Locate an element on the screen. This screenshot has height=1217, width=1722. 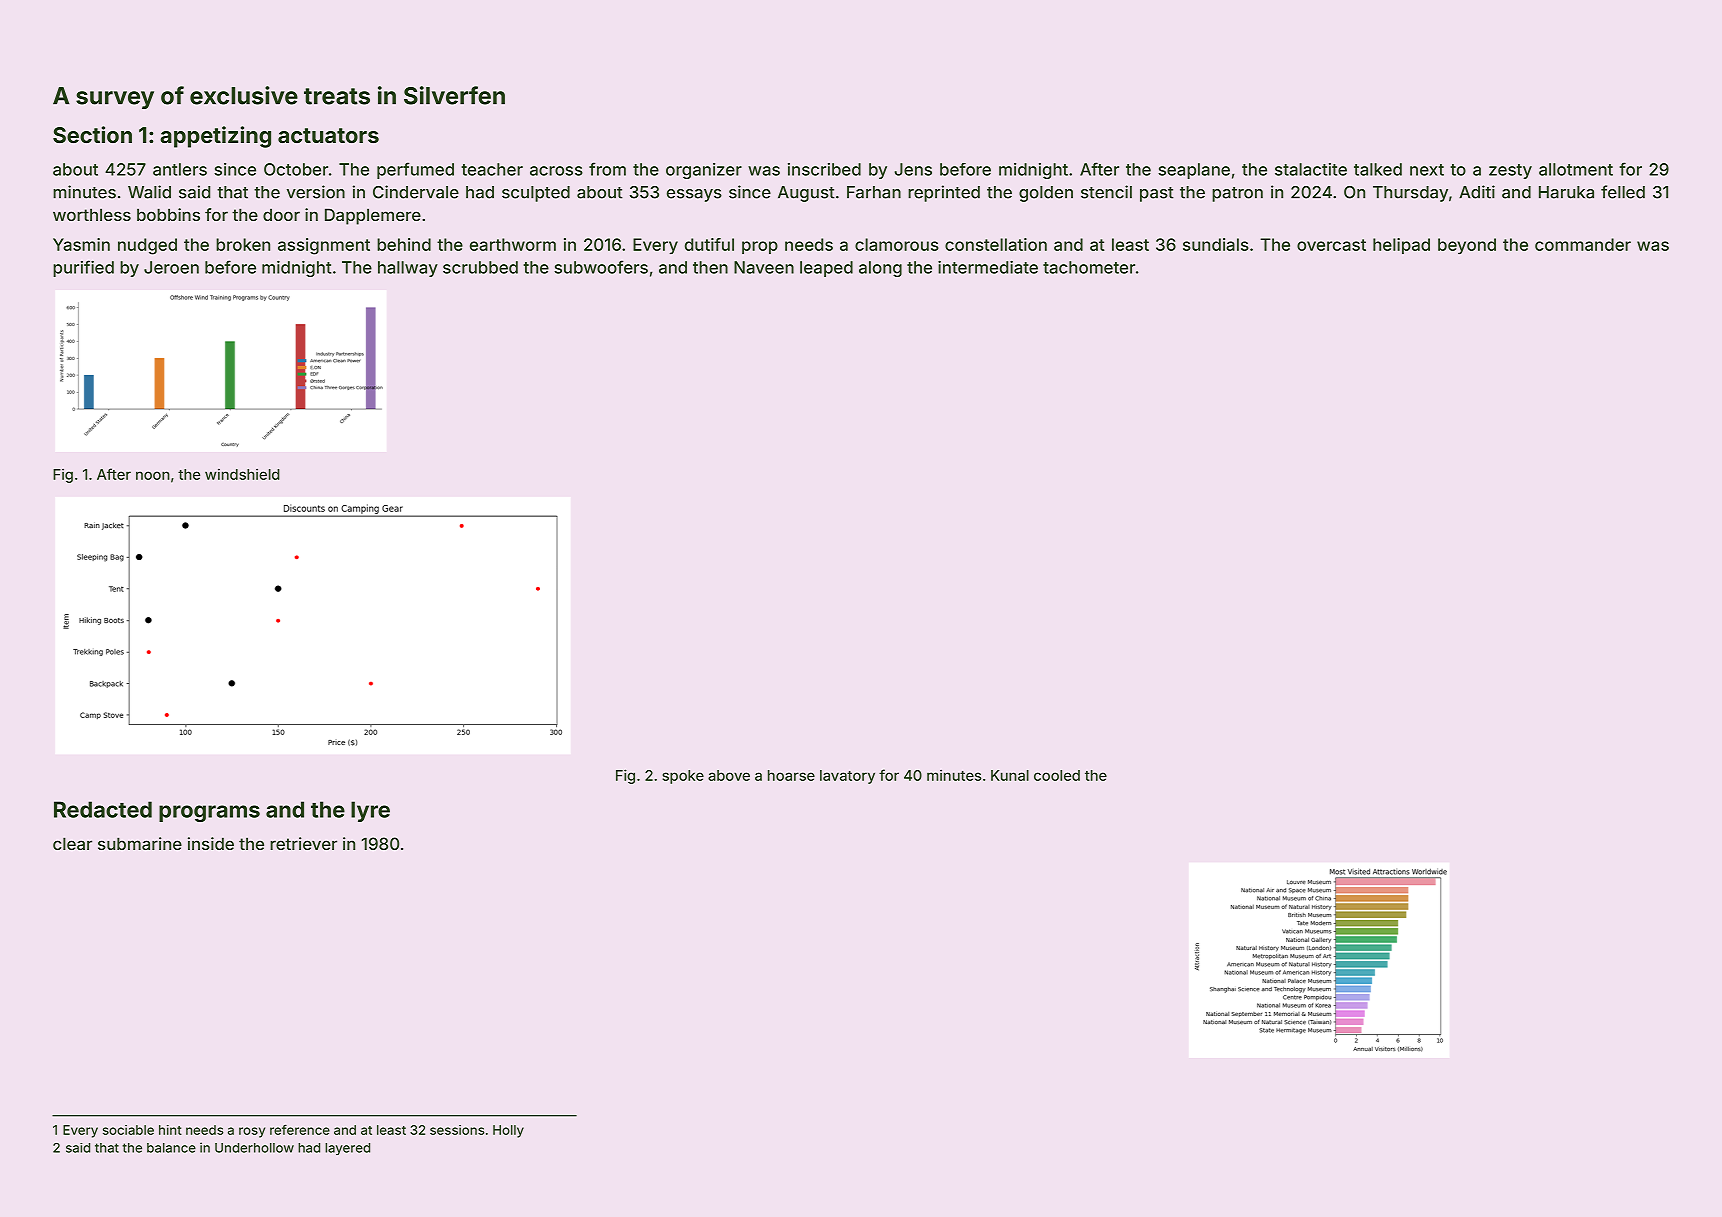
sessions is located at coordinates (457, 1130).
